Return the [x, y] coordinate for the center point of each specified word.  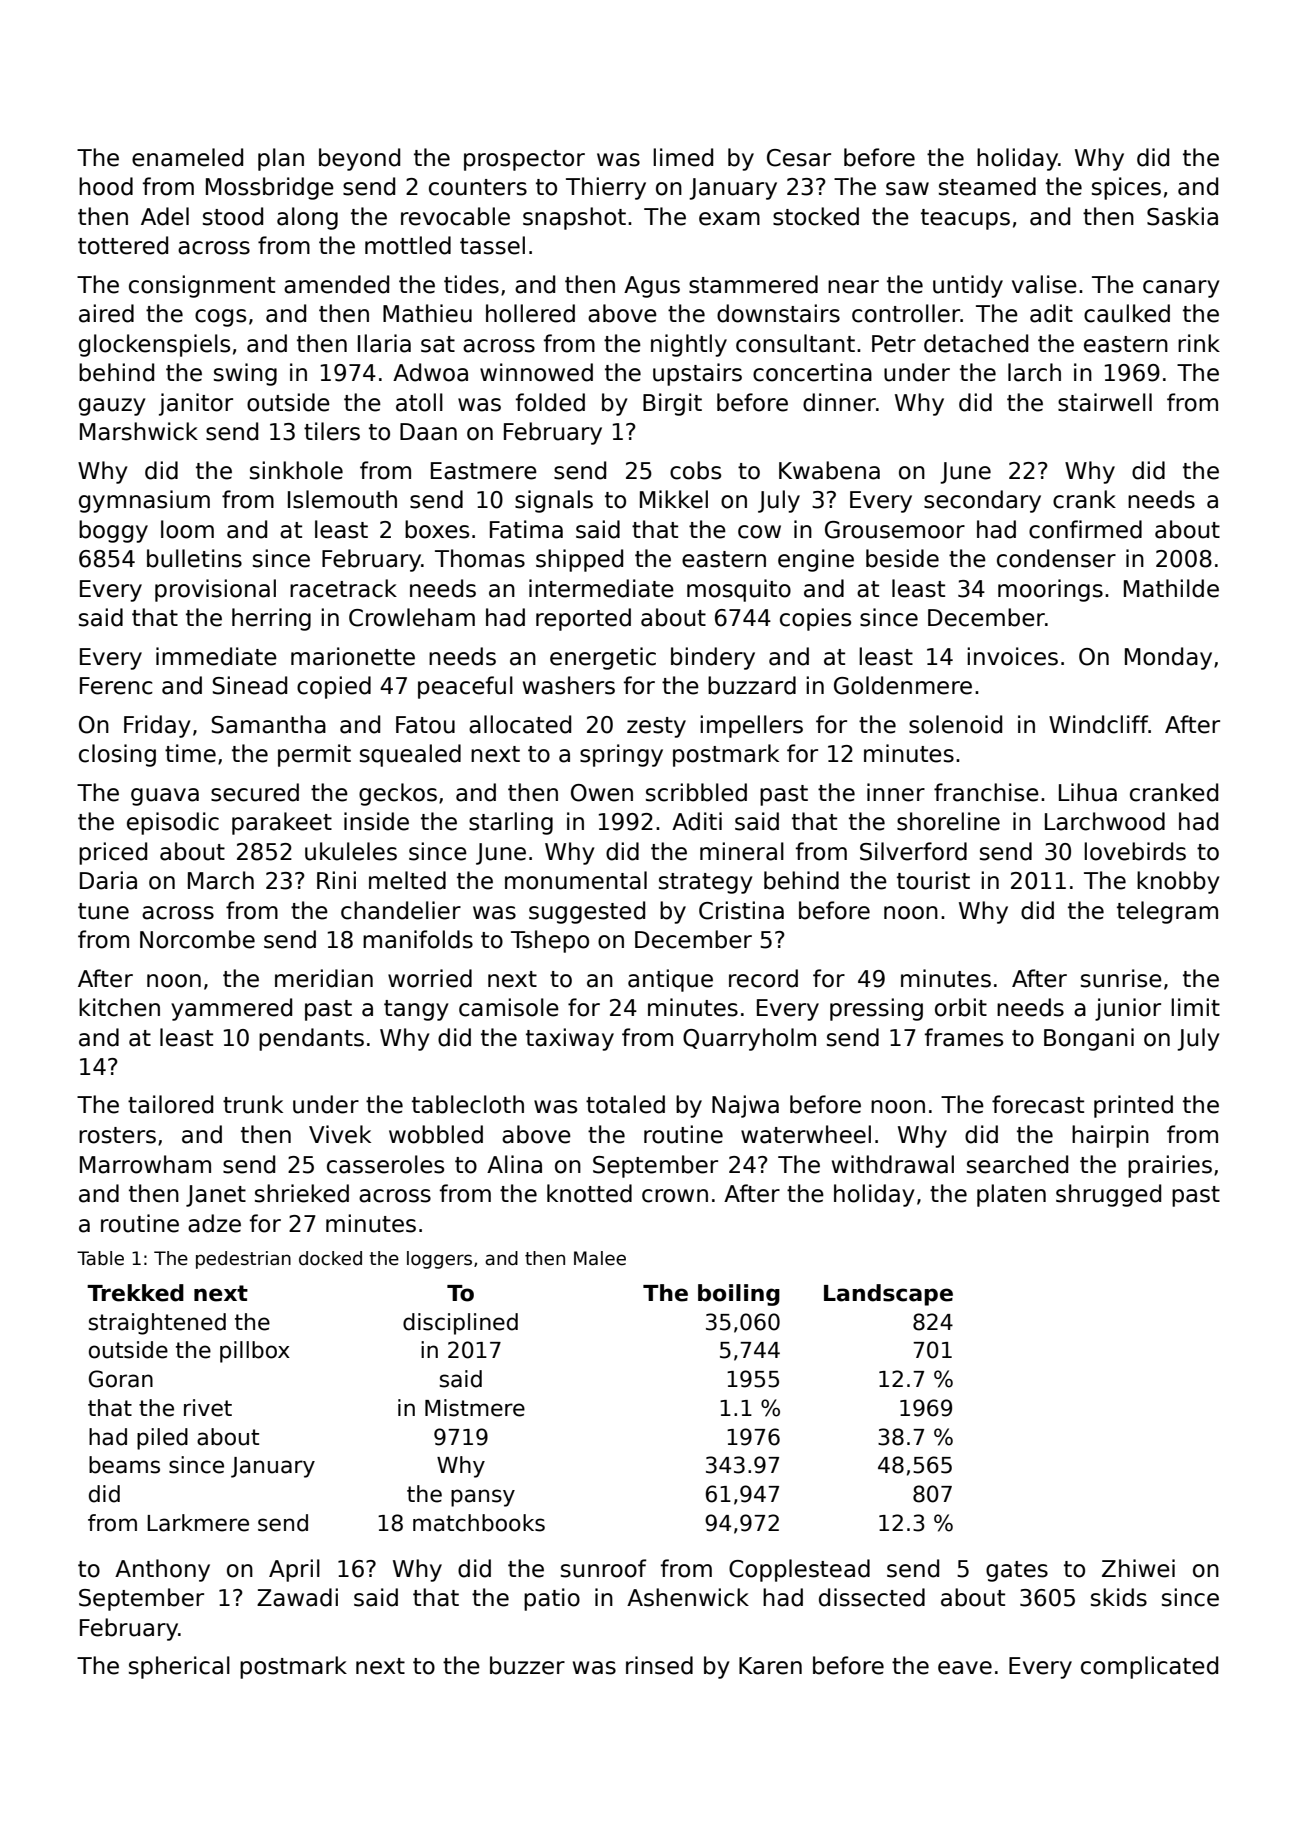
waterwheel [806, 1134]
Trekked [135, 1293]
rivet [208, 1408]
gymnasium [144, 501]
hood [106, 186]
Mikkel [674, 499]
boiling [739, 1295]
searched [1017, 1164]
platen [1011, 1195]
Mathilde [1171, 588]
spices [1126, 188]
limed [683, 157]
